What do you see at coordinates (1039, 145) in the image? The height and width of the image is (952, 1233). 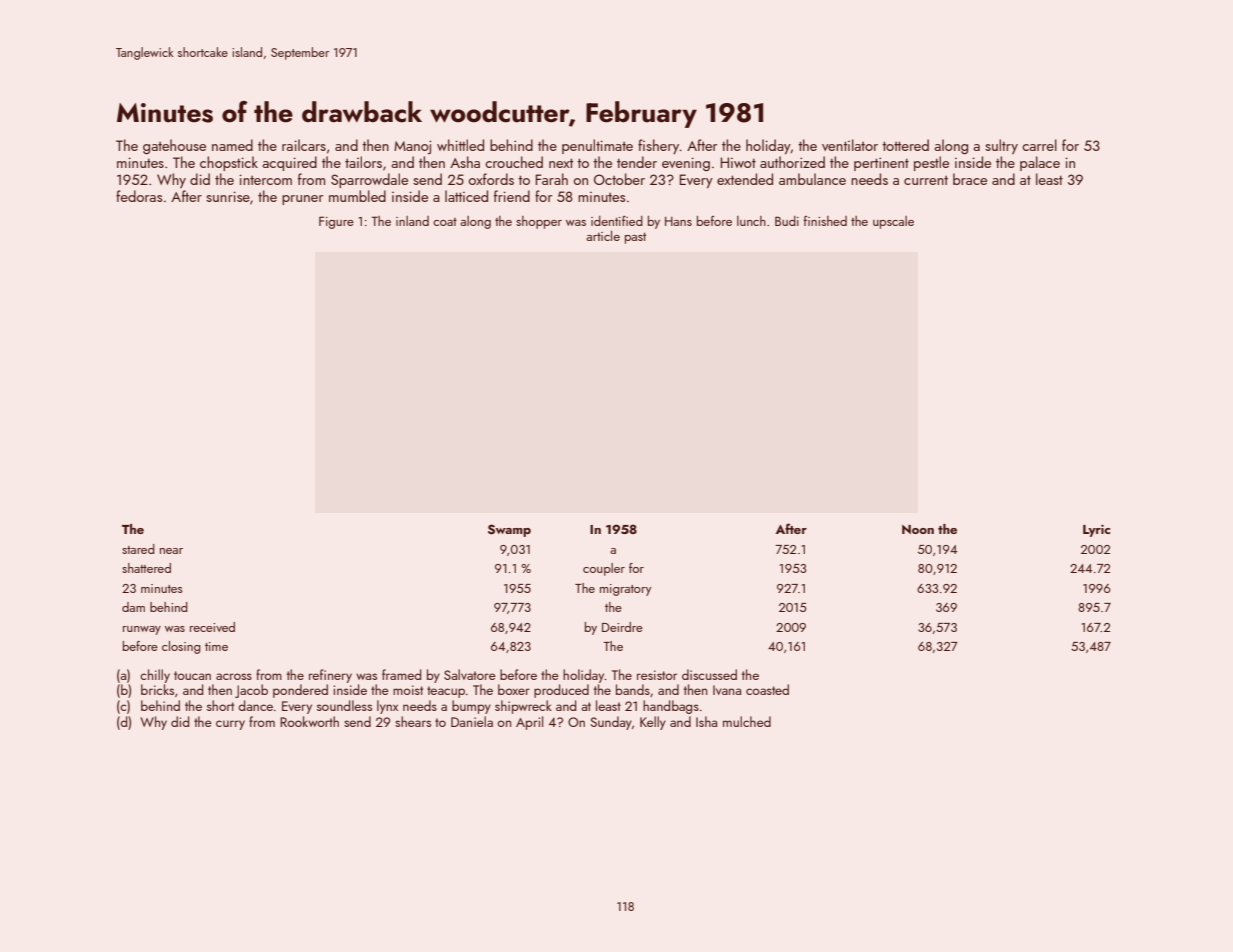 I see `carrel` at bounding box center [1039, 145].
